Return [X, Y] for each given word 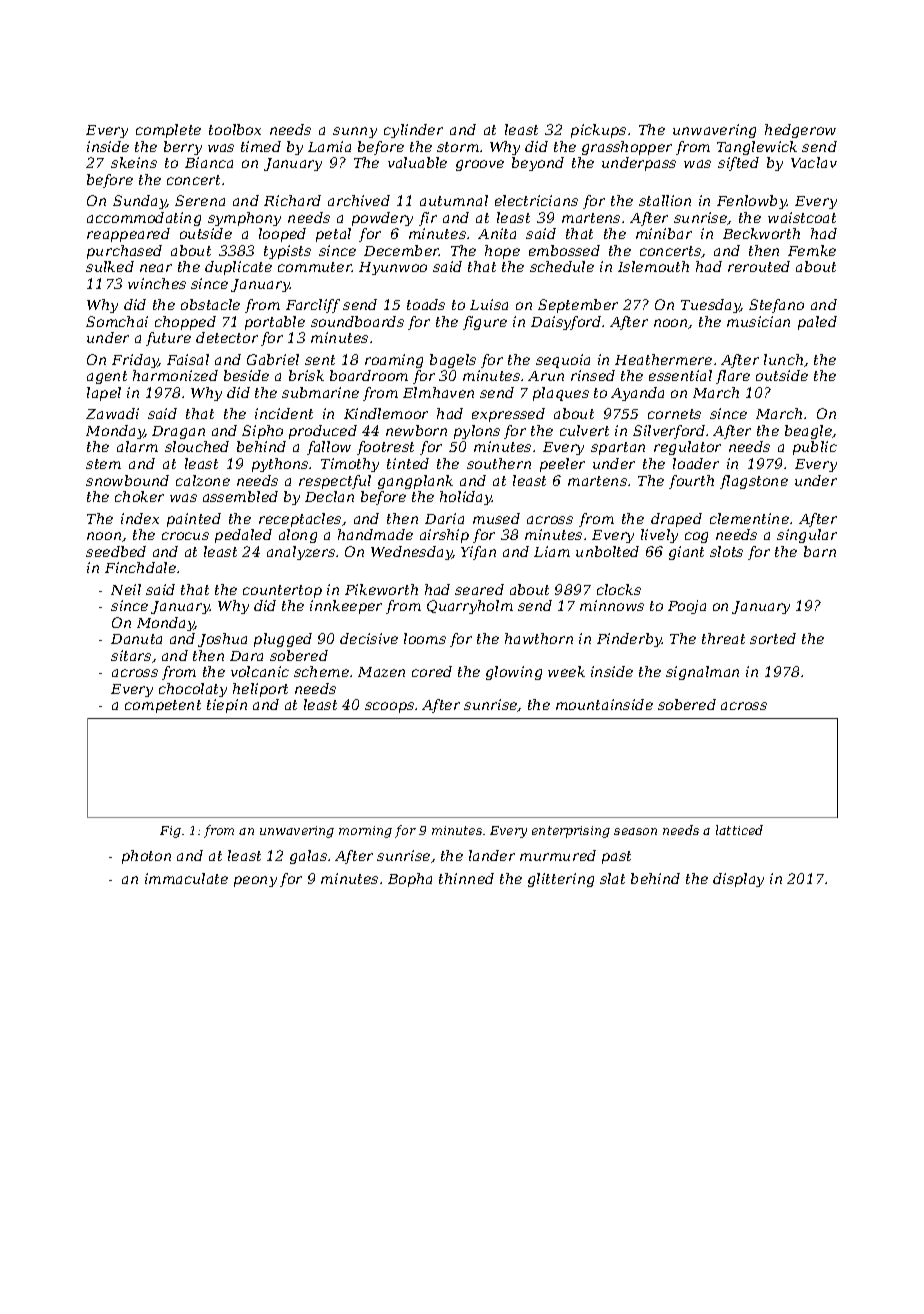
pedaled [243, 536]
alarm [137, 446]
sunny [355, 132]
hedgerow [800, 131]
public [815, 448]
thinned [466, 878]
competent [163, 706]
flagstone [754, 482]
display [738, 880]
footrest [385, 448]
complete [168, 131]
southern [499, 463]
